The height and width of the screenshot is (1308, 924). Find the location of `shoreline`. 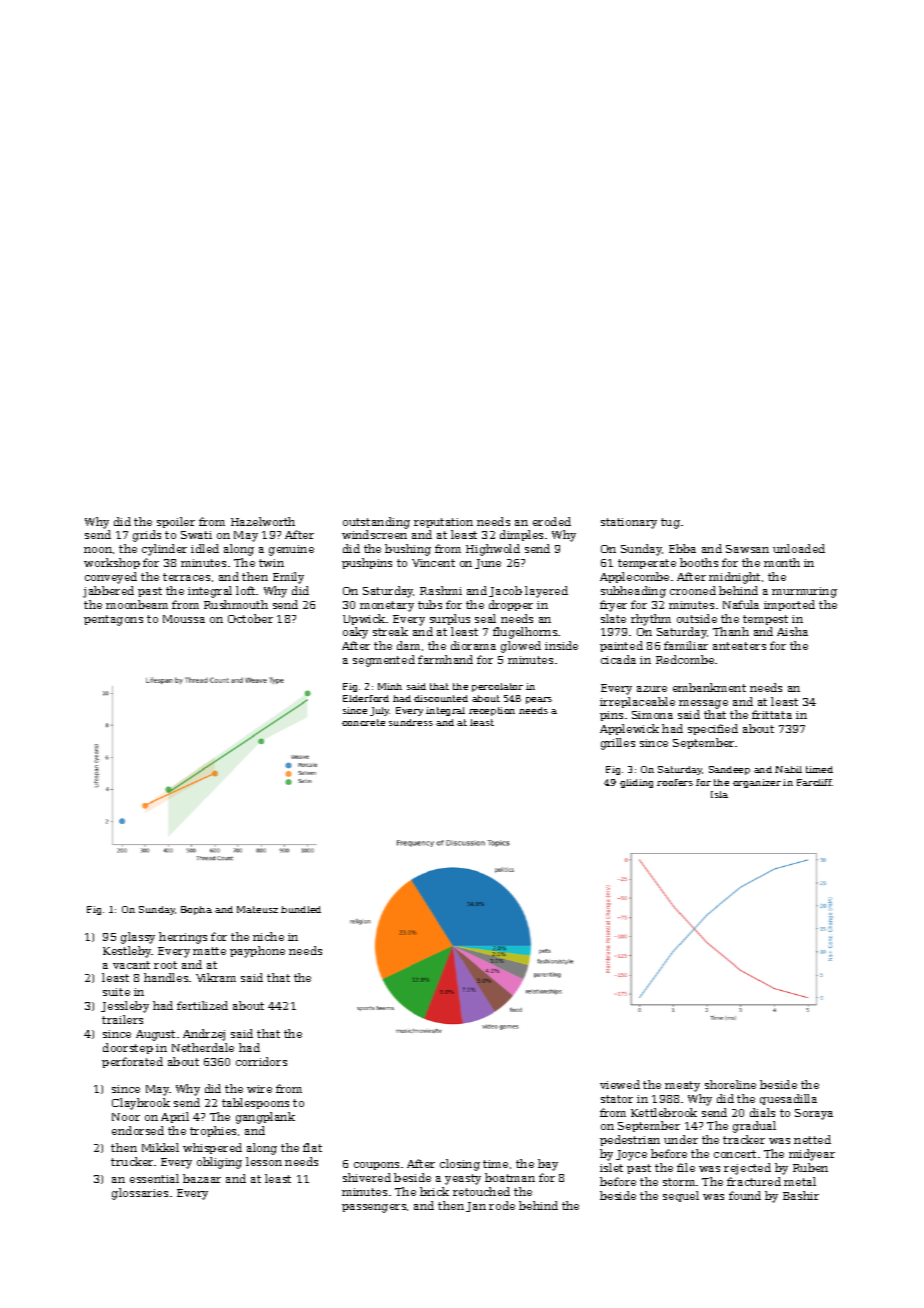

shoreline is located at coordinates (730, 1084).
